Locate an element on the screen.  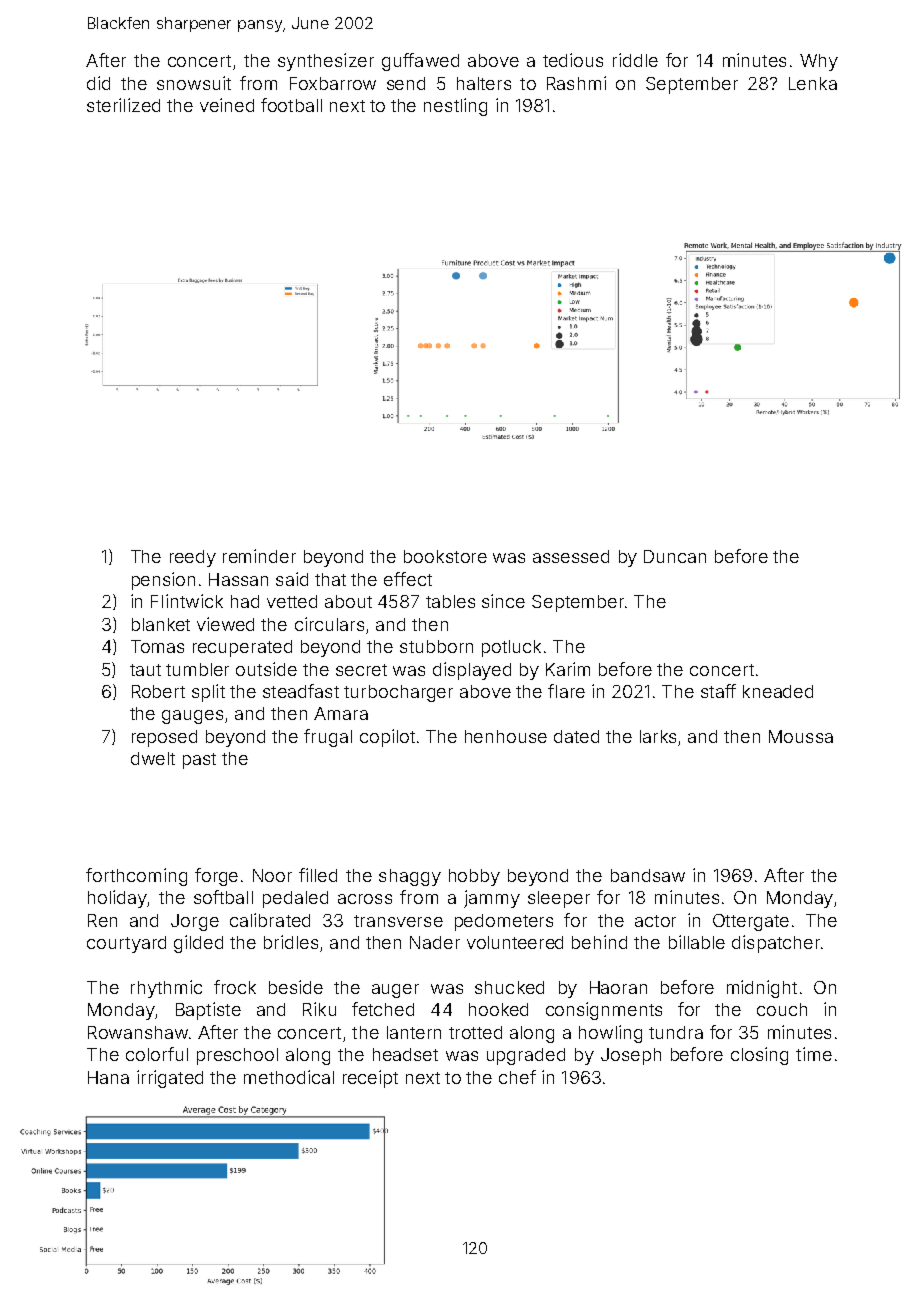
snowsuit is located at coordinates (194, 83).
